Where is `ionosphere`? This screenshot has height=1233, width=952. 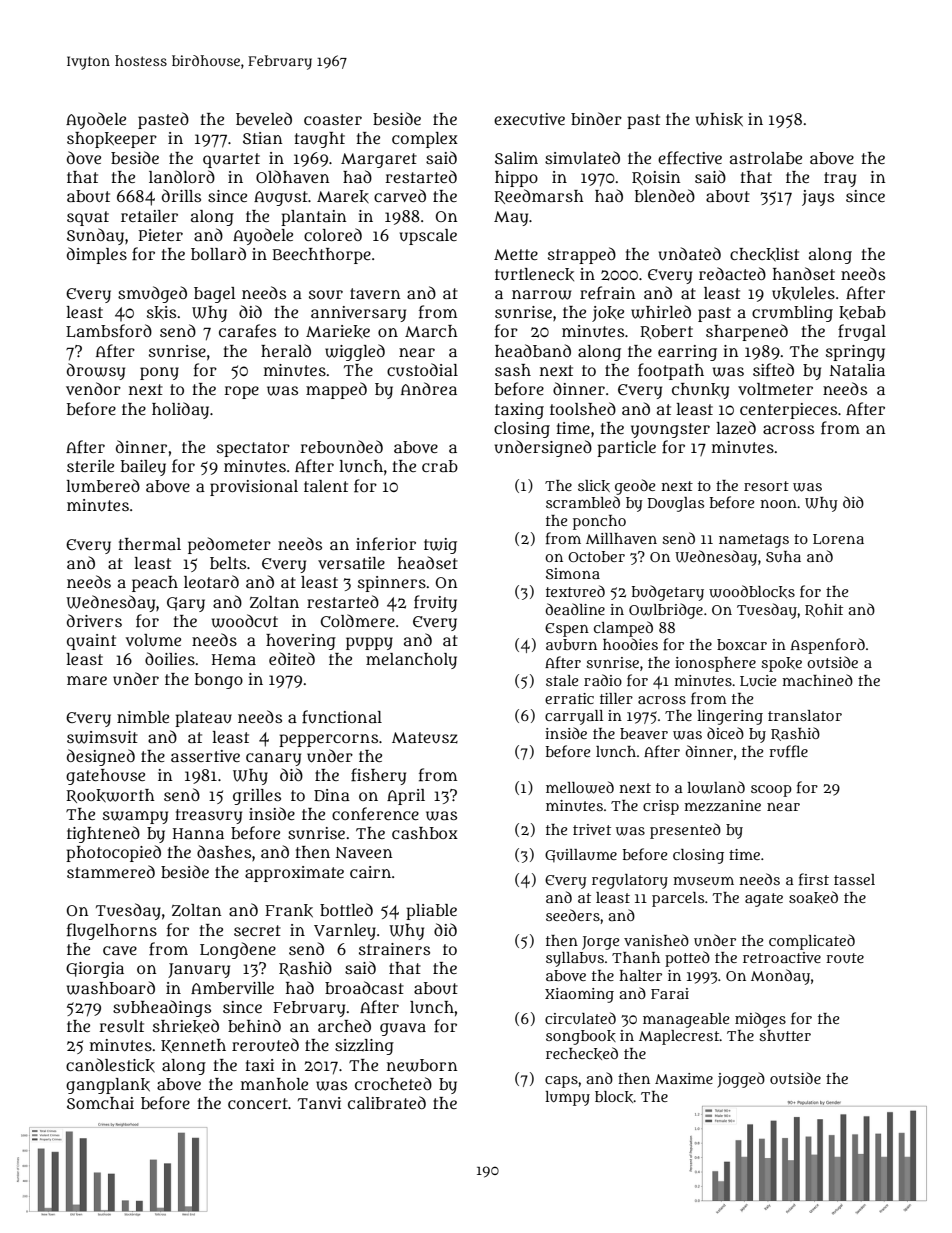 ionosphere is located at coordinates (715, 664).
